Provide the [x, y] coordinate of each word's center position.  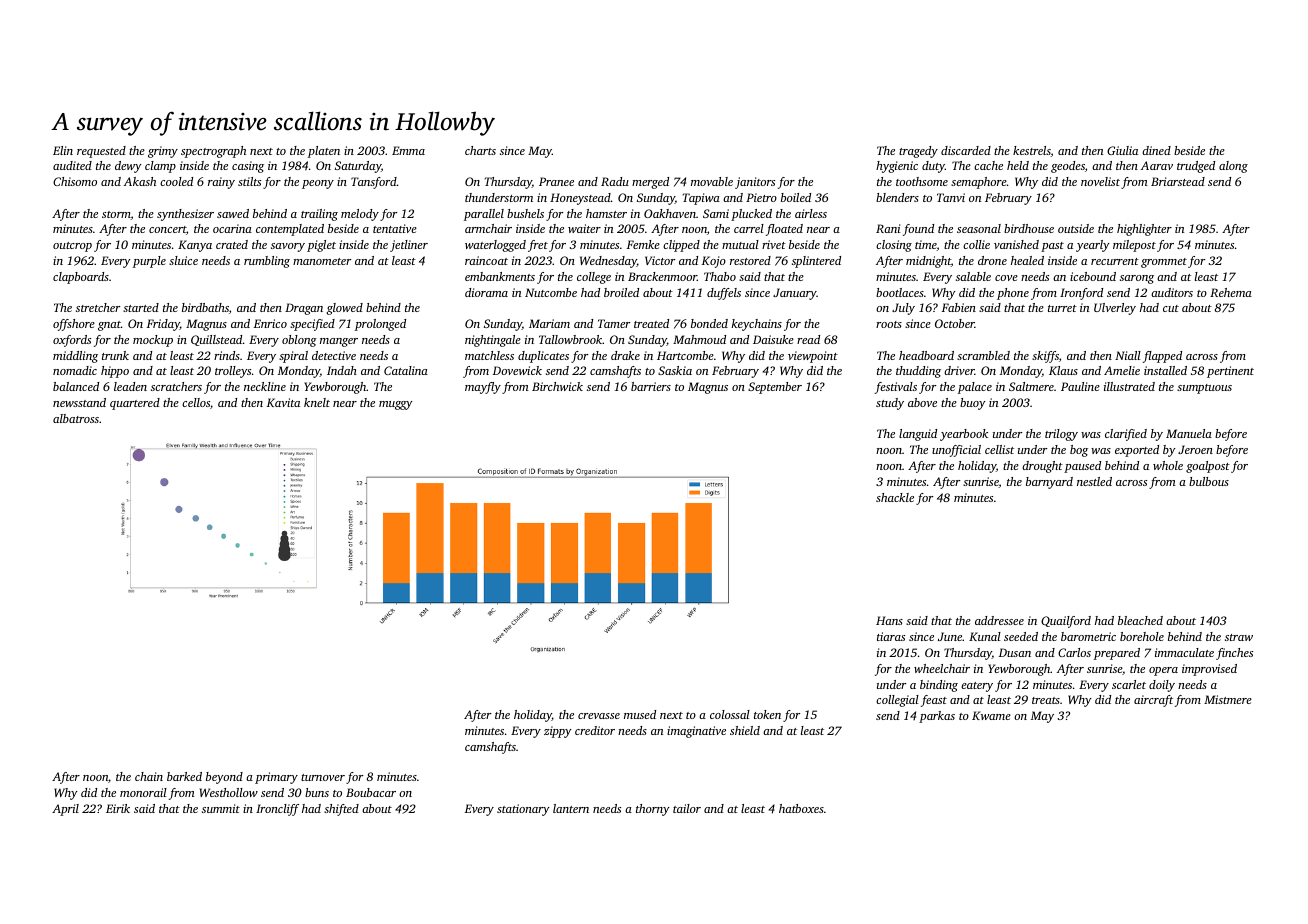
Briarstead [1178, 181]
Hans [889, 620]
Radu [615, 181]
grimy [163, 152]
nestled [1094, 481]
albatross [76, 418]
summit [221, 808]
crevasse [599, 716]
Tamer [614, 323]
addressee [999, 620]
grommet [1164, 263]
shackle [895, 497]
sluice [183, 260]
